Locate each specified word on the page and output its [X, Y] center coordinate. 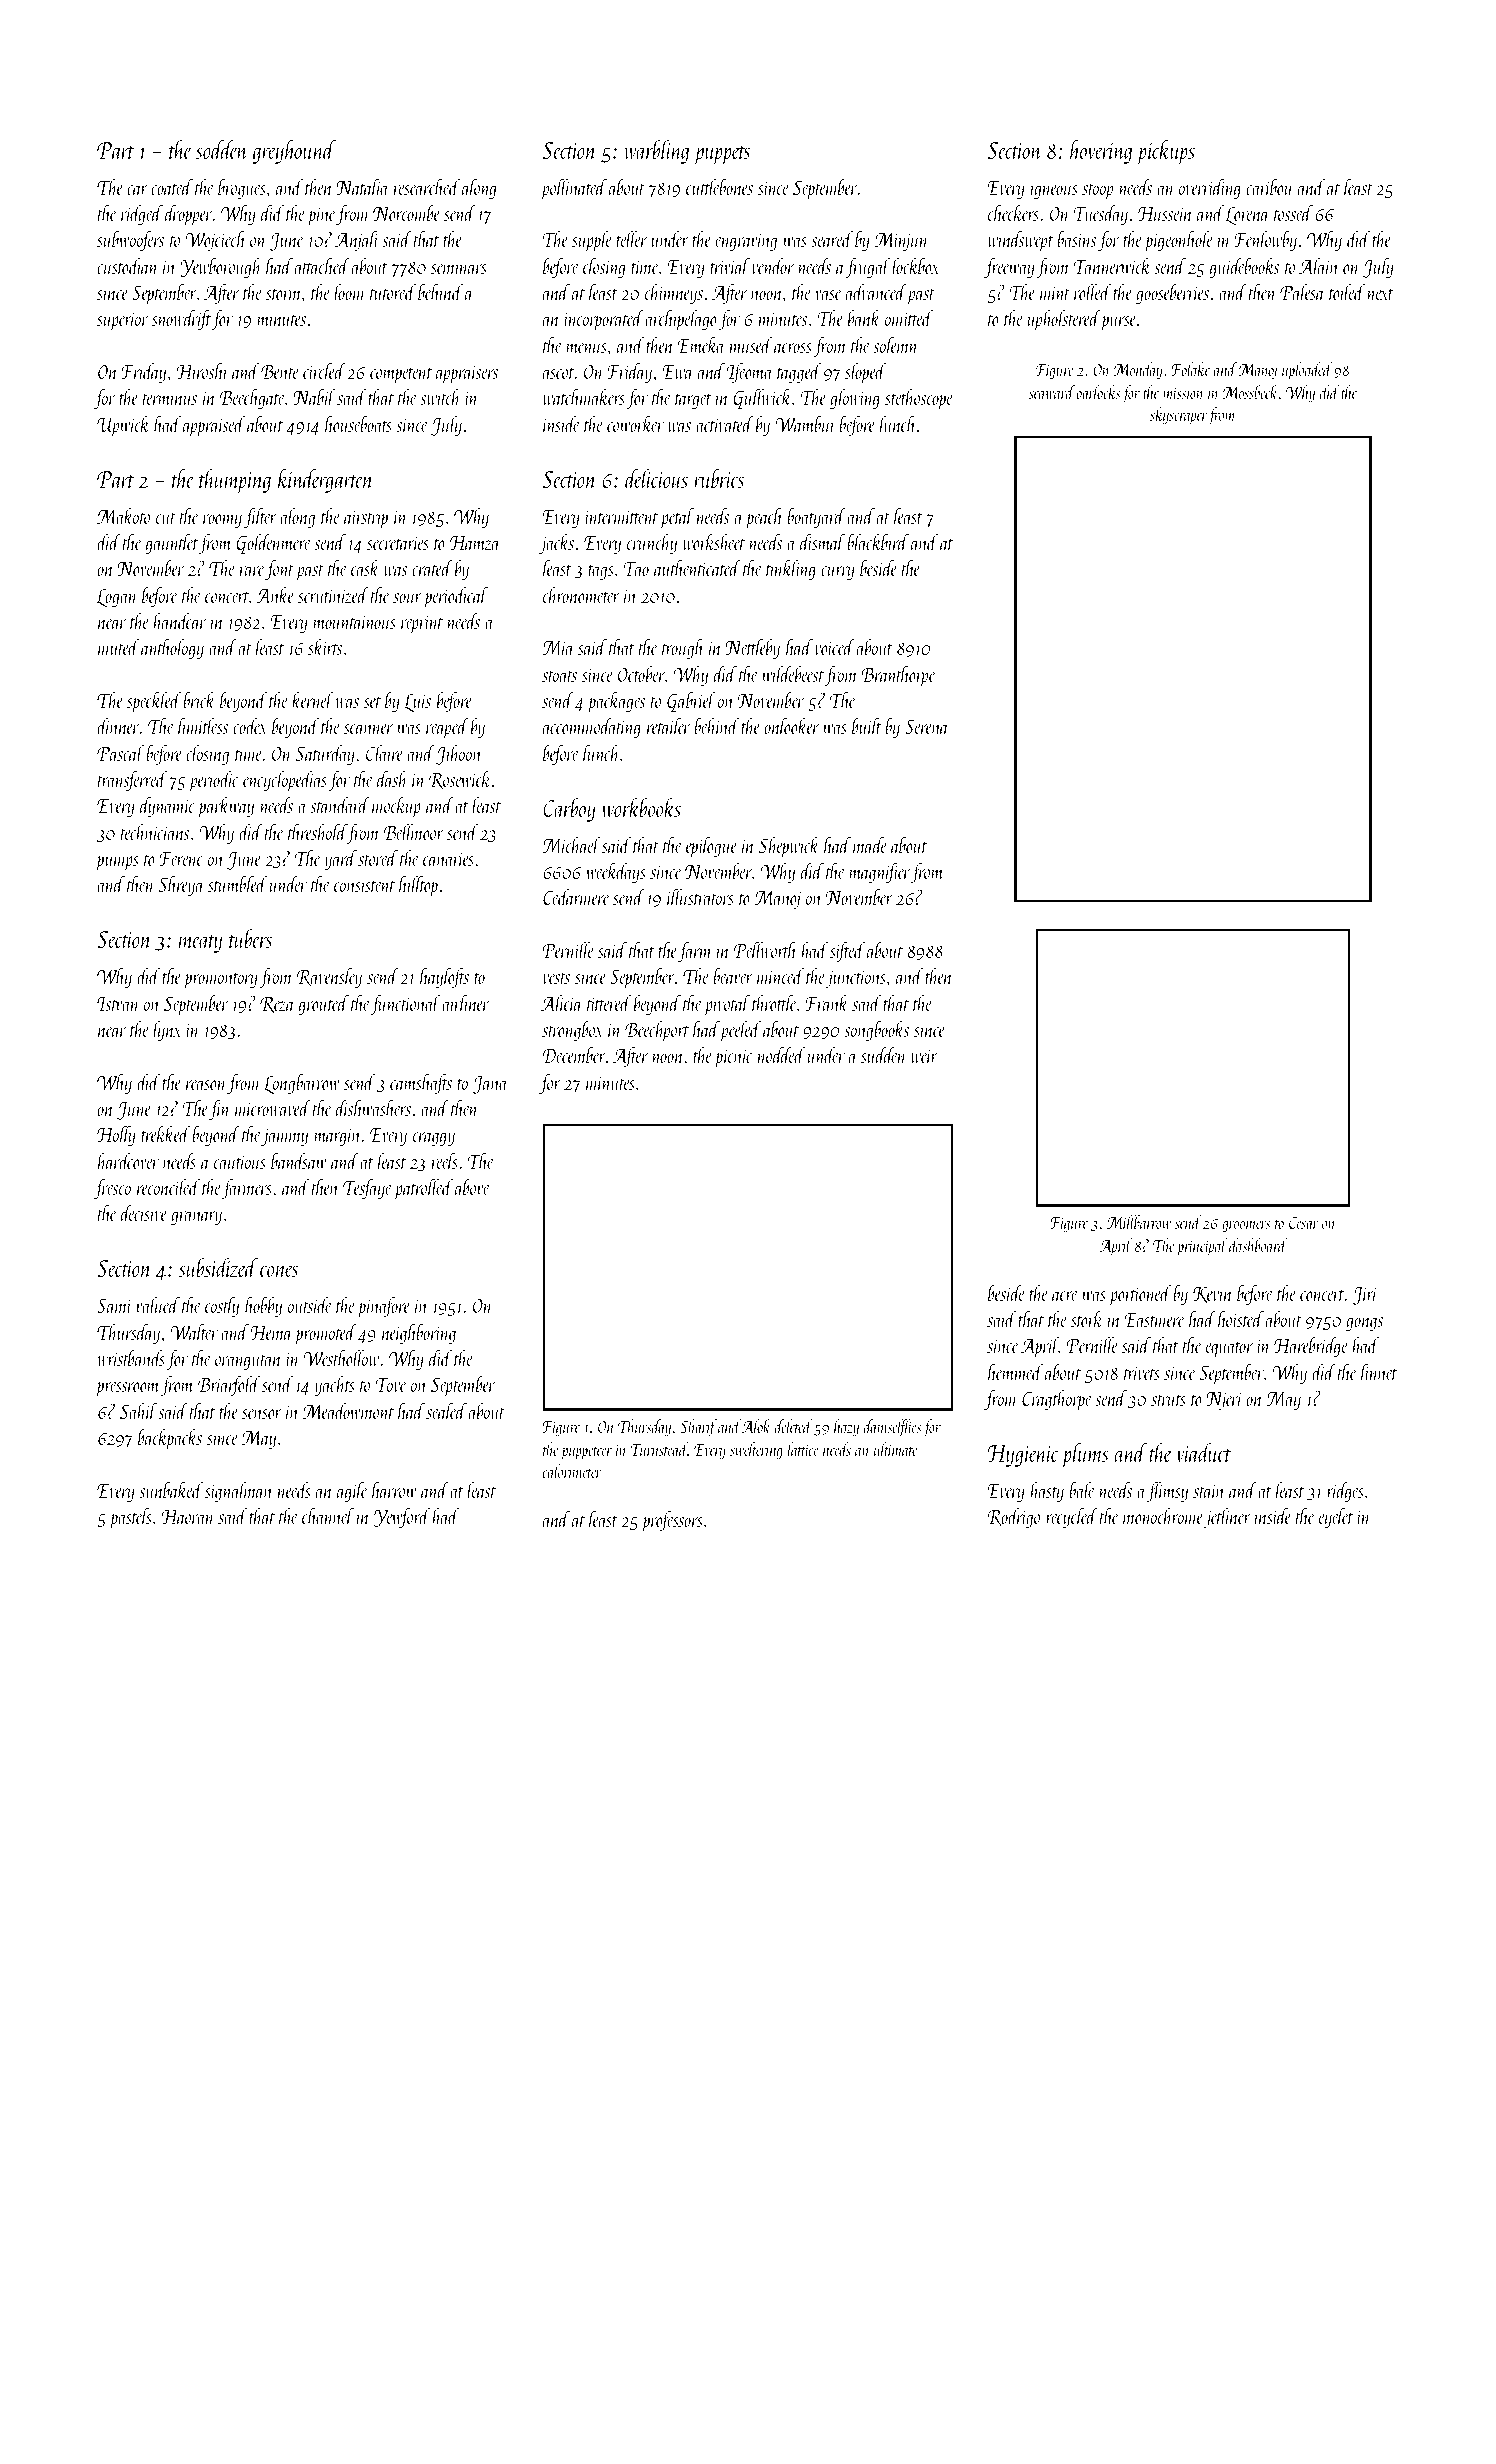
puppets [722, 155]
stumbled [237, 884]
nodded [781, 1055]
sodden [222, 149]
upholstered [1064, 320]
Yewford [402, 1518]
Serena [927, 726]
